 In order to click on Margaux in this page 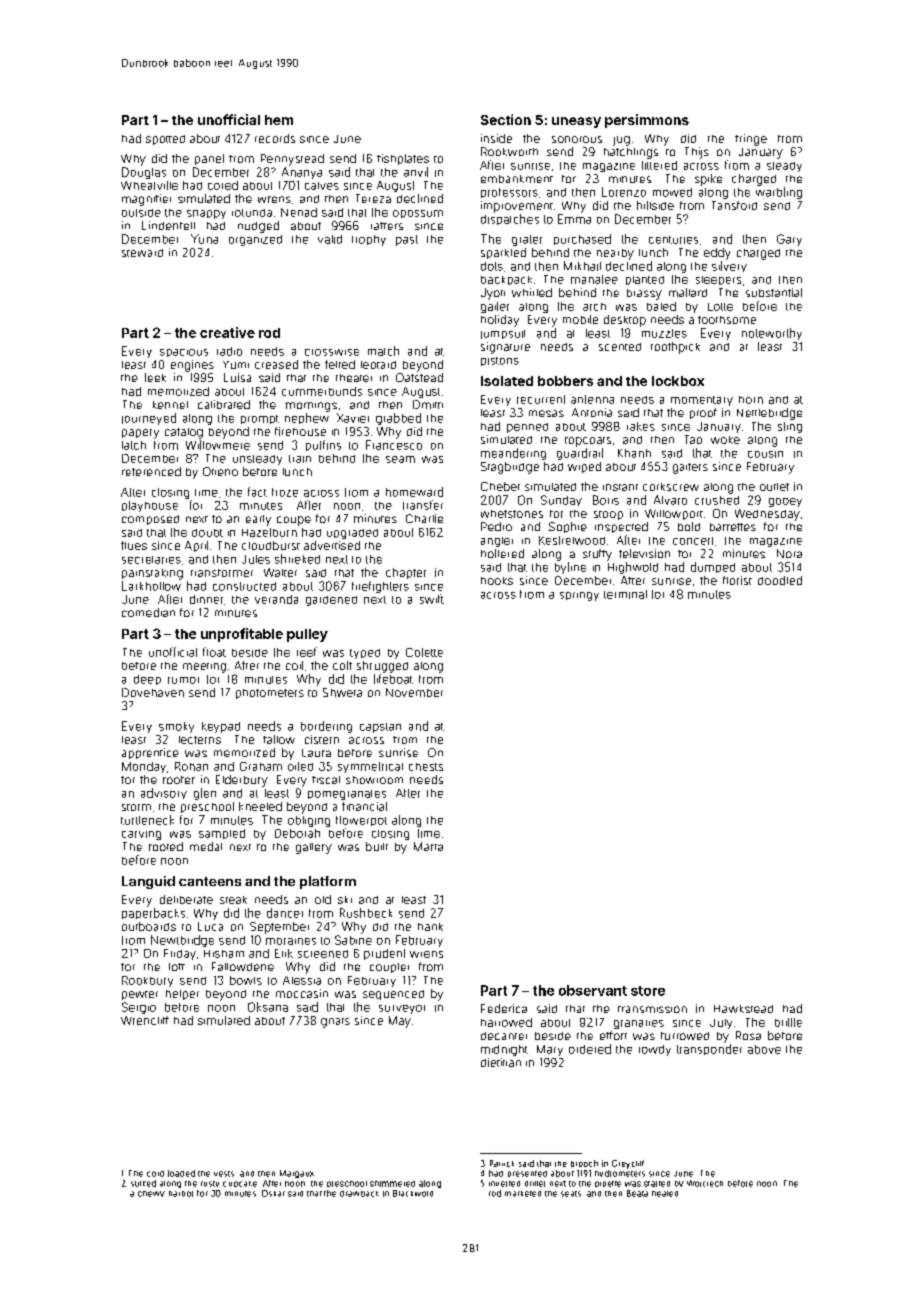, I will do `click(297, 1174)`.
